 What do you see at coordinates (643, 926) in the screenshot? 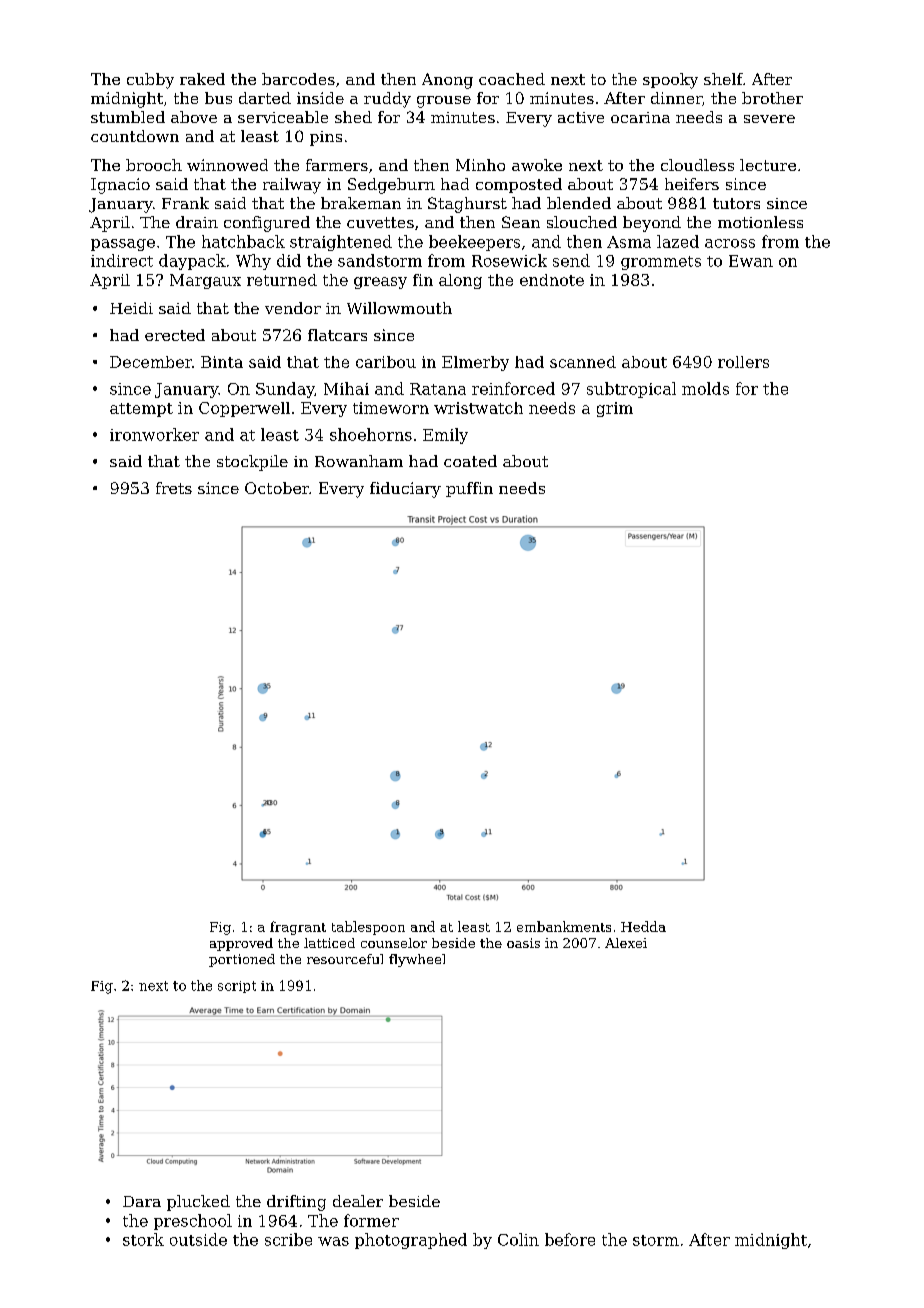
I see `Hedda` at bounding box center [643, 926].
